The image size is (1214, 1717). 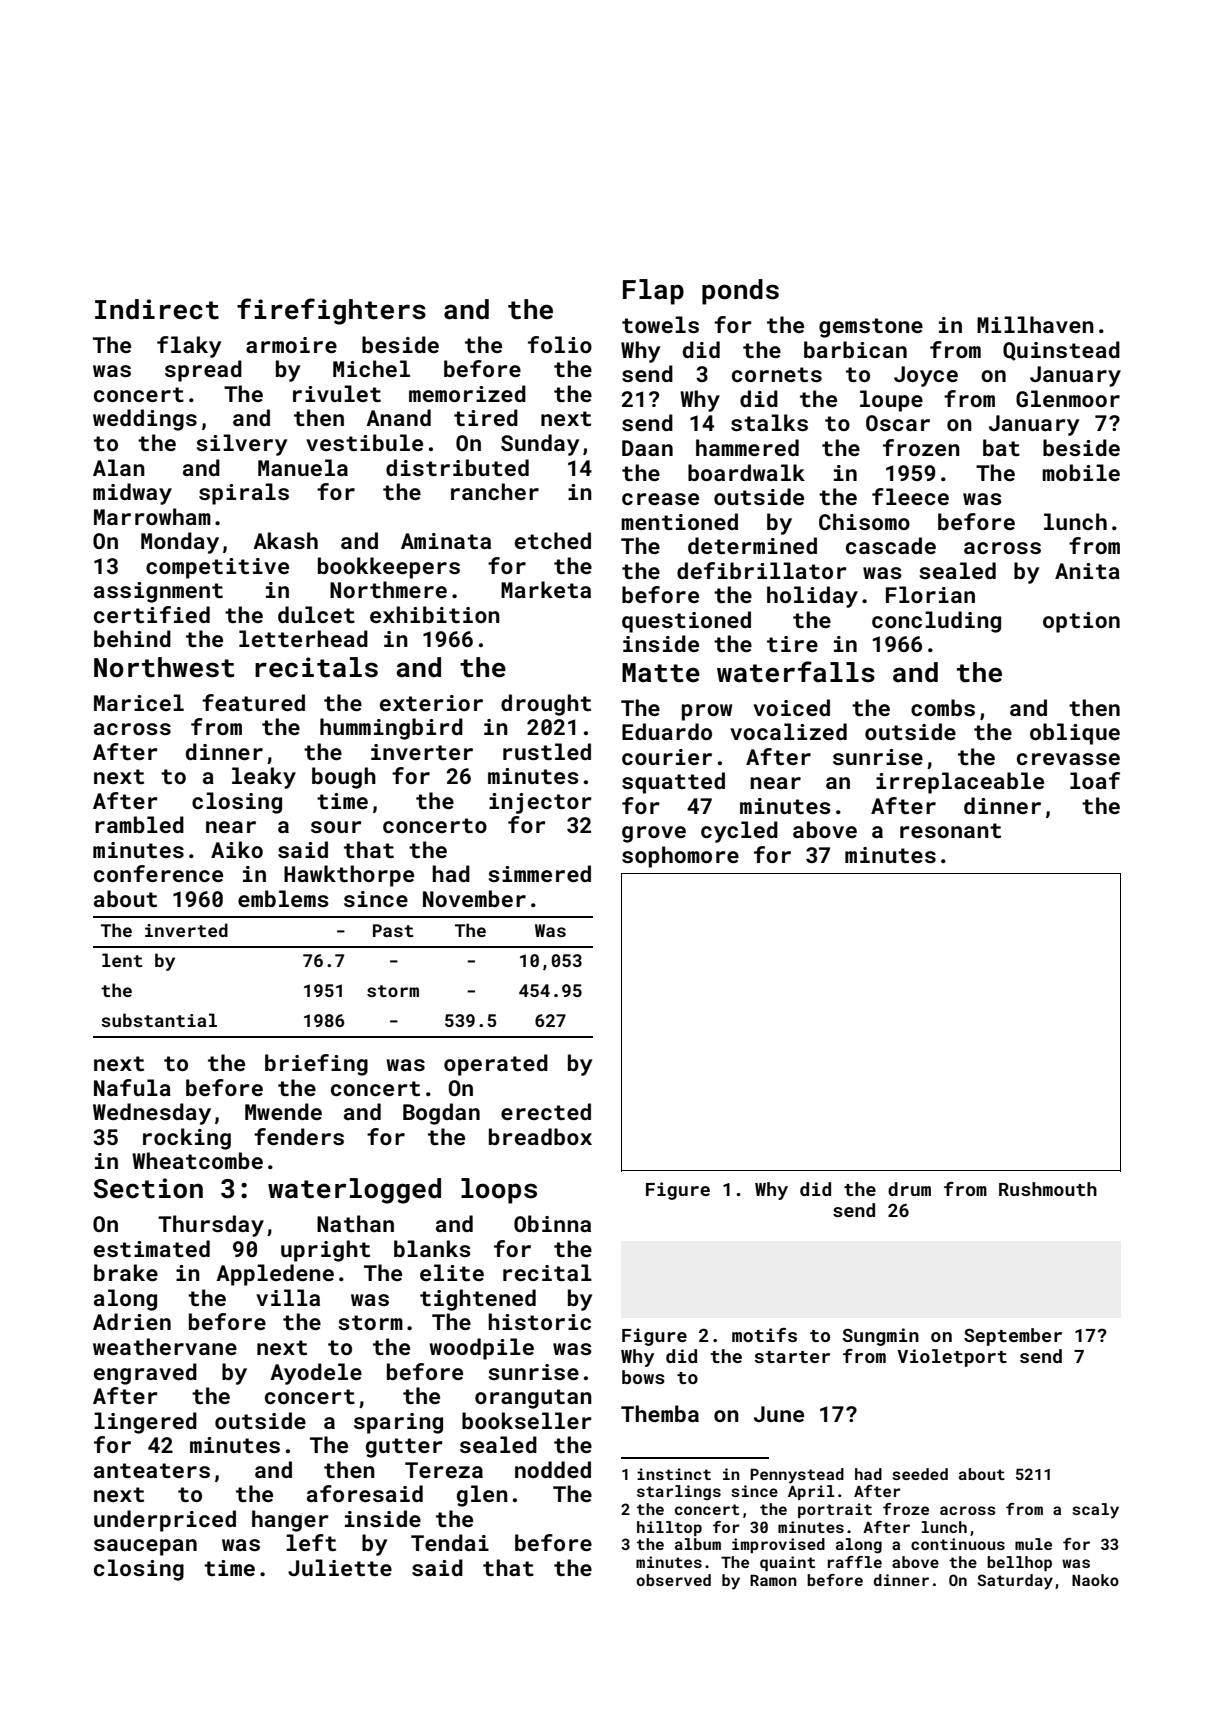 What do you see at coordinates (1081, 472) in the image?
I see `mobile` at bounding box center [1081, 472].
